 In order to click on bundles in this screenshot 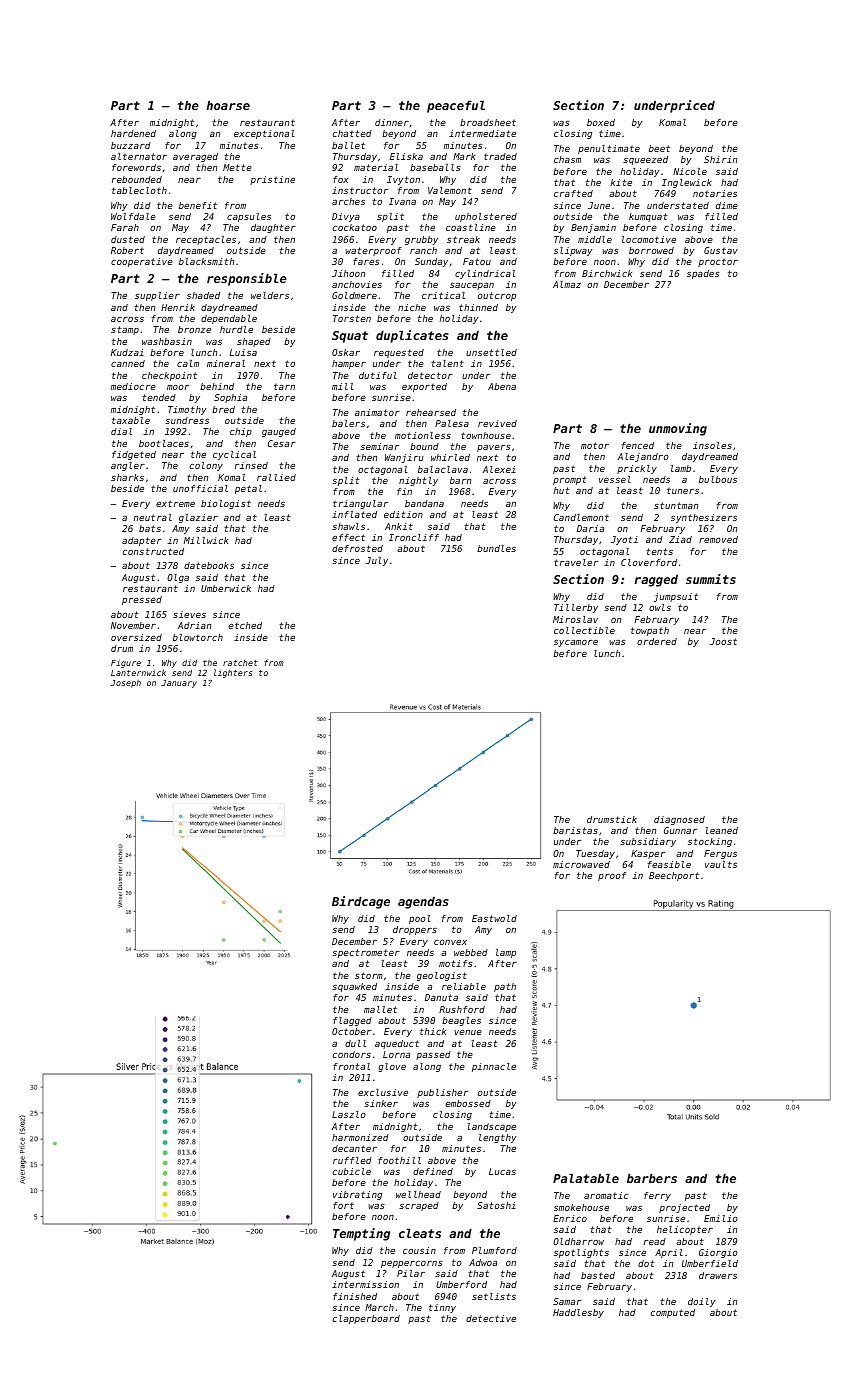, I will do `click(496, 548)`.
